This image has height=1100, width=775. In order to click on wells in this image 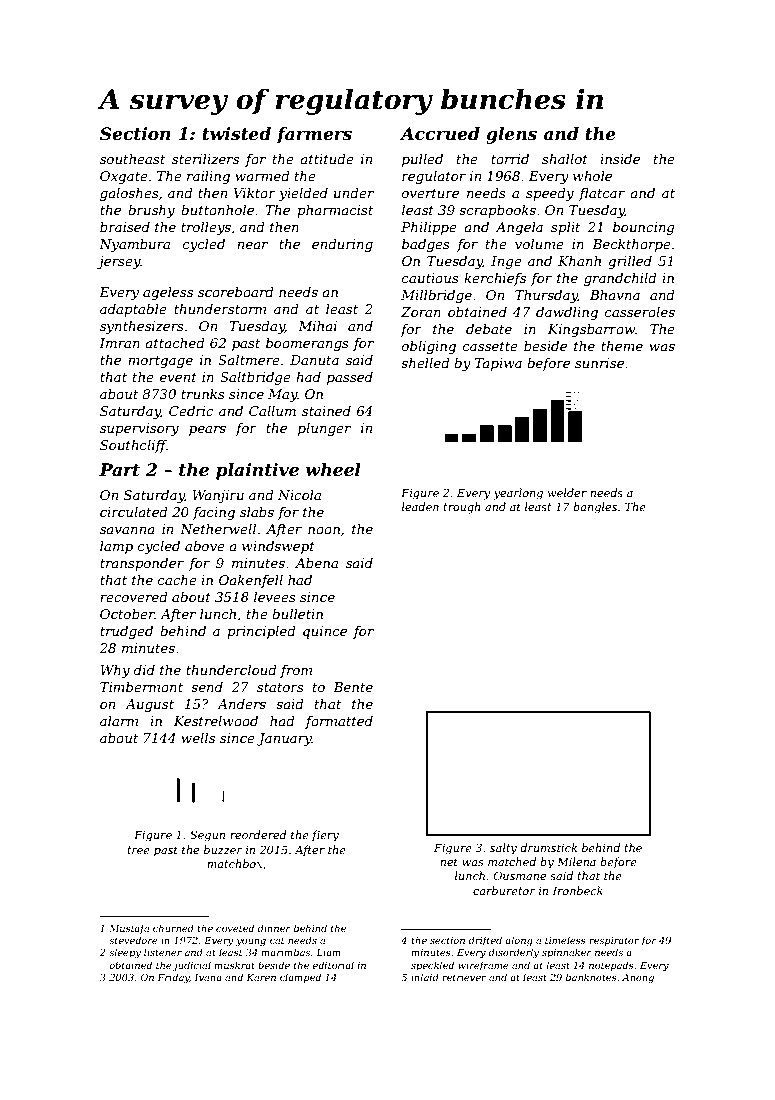, I will do `click(198, 738)`.
